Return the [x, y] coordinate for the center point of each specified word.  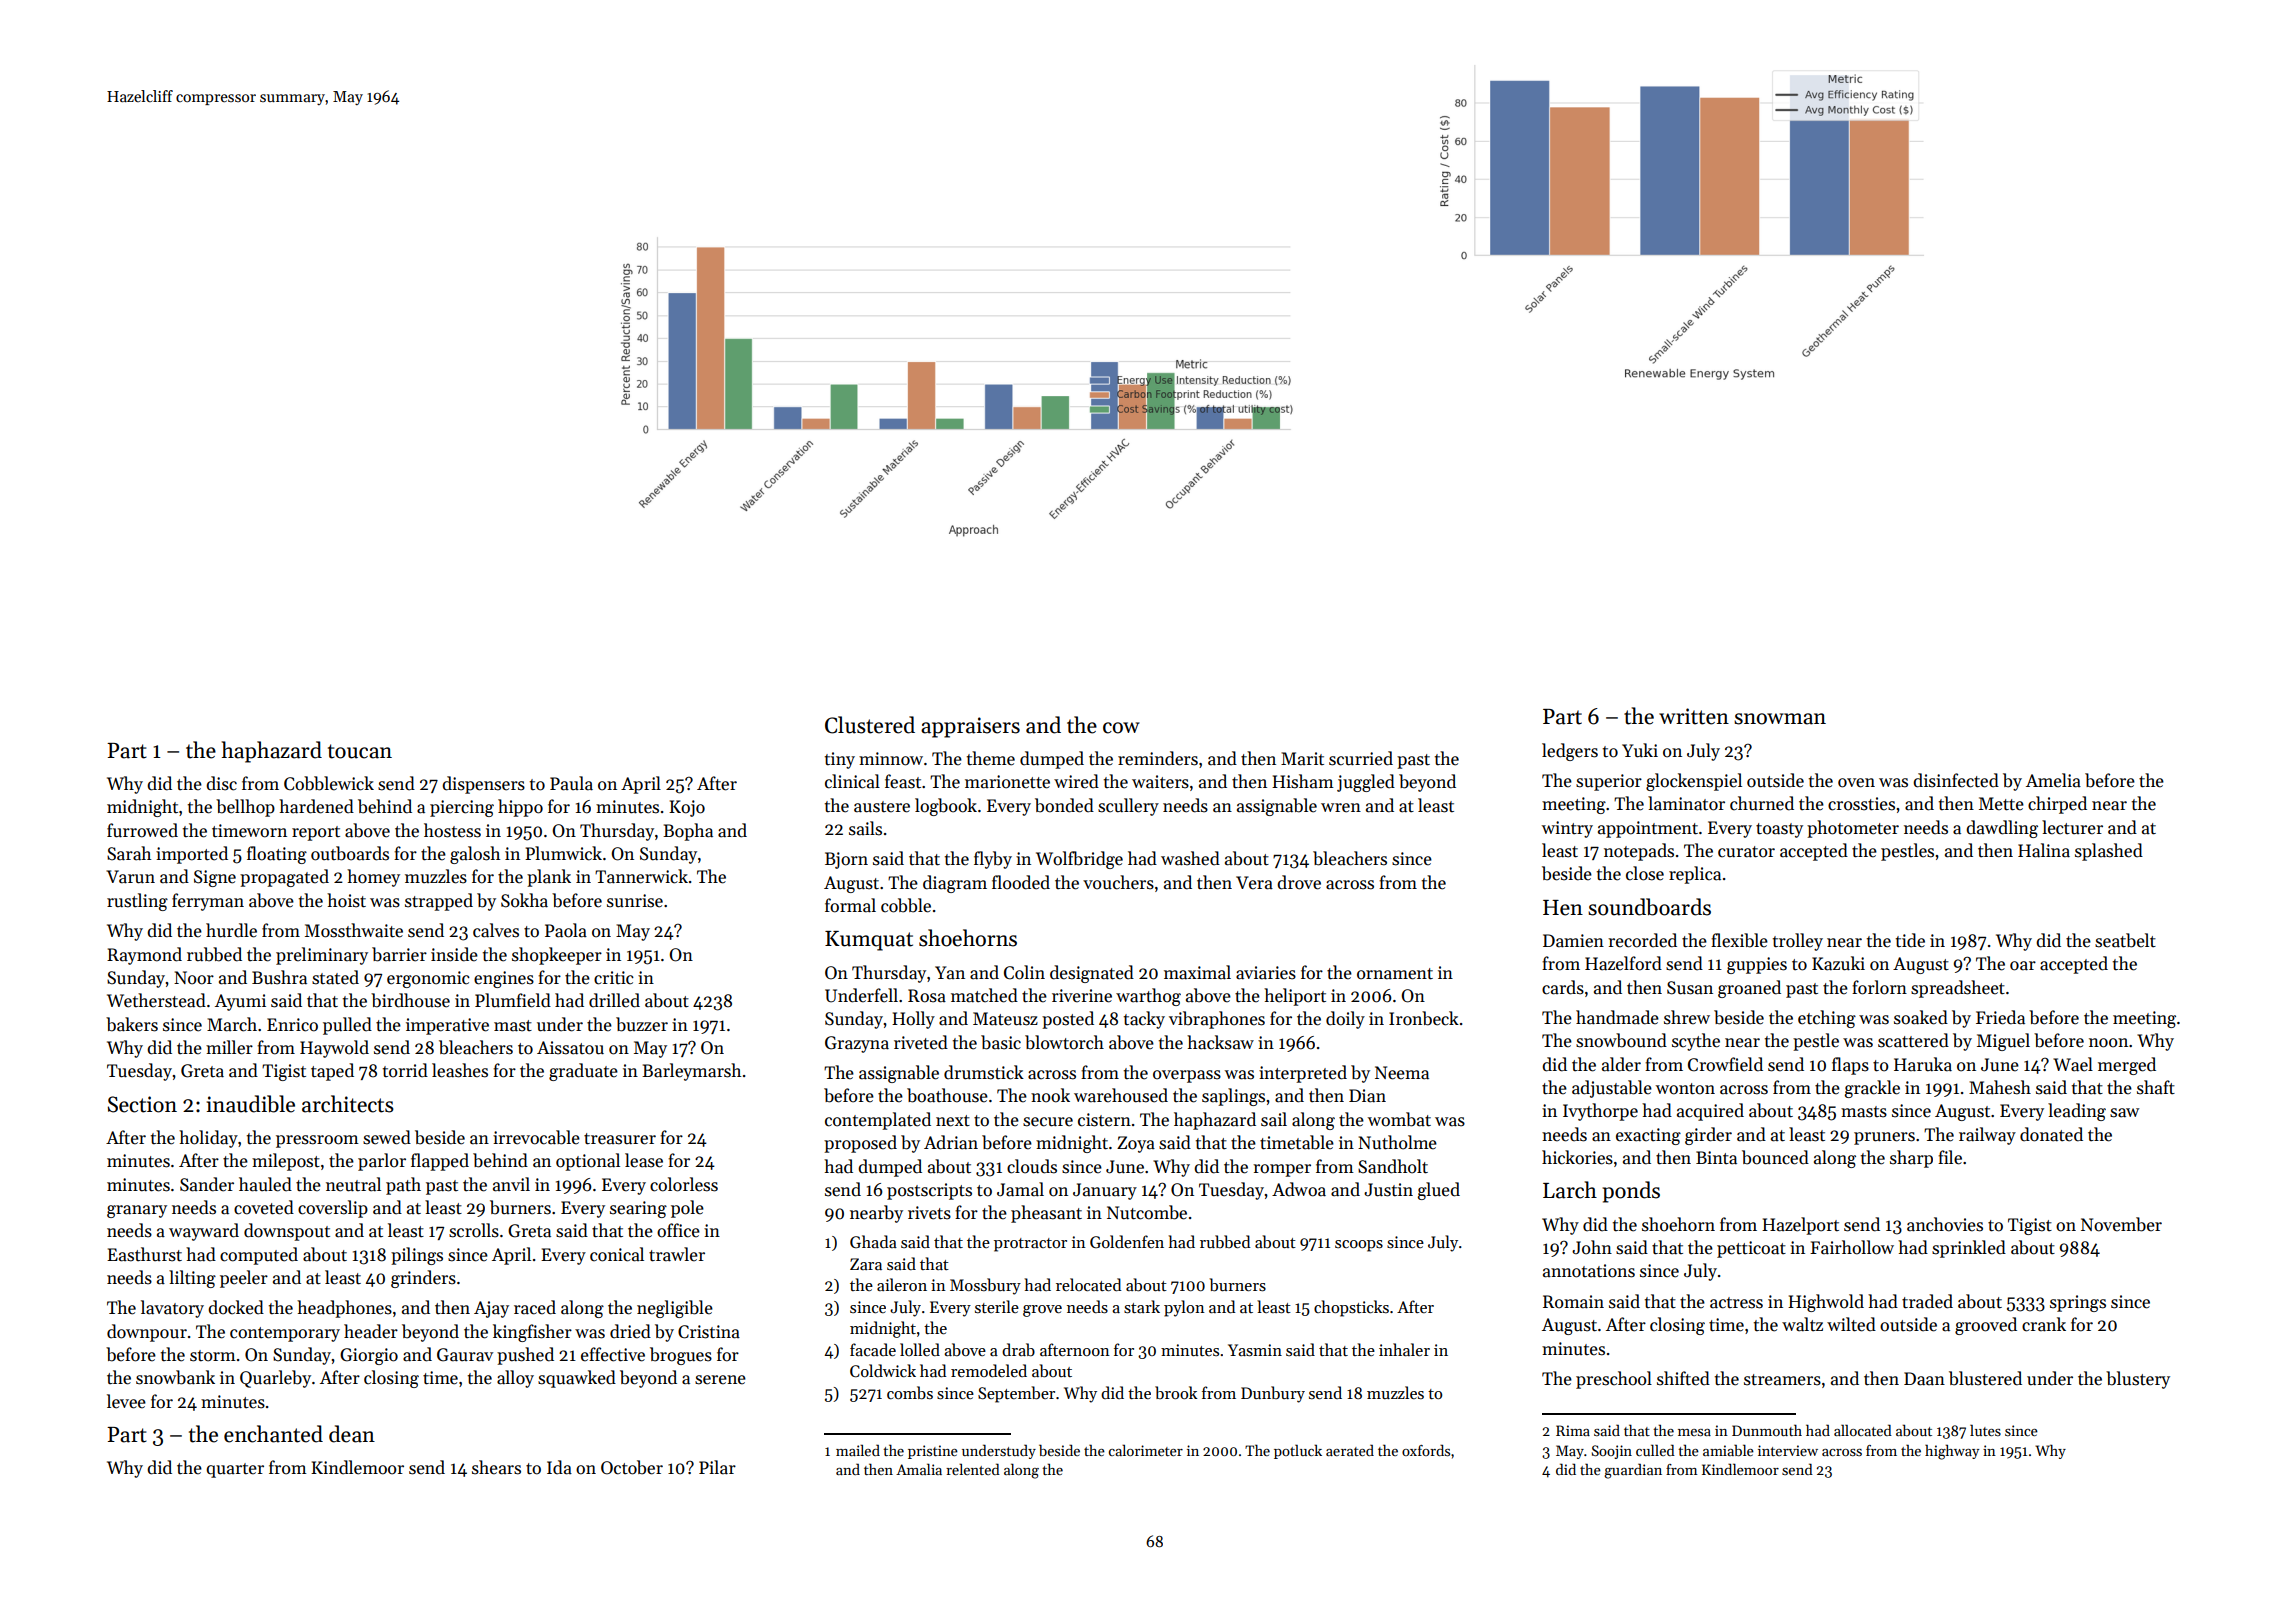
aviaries [1266, 973]
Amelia [2053, 780]
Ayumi [240, 1002]
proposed [860, 1144]
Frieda [2000, 1017]
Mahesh [2000, 1087]
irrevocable [536, 1137]
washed [1190, 858]
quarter [235, 1470]
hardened [316, 806]
